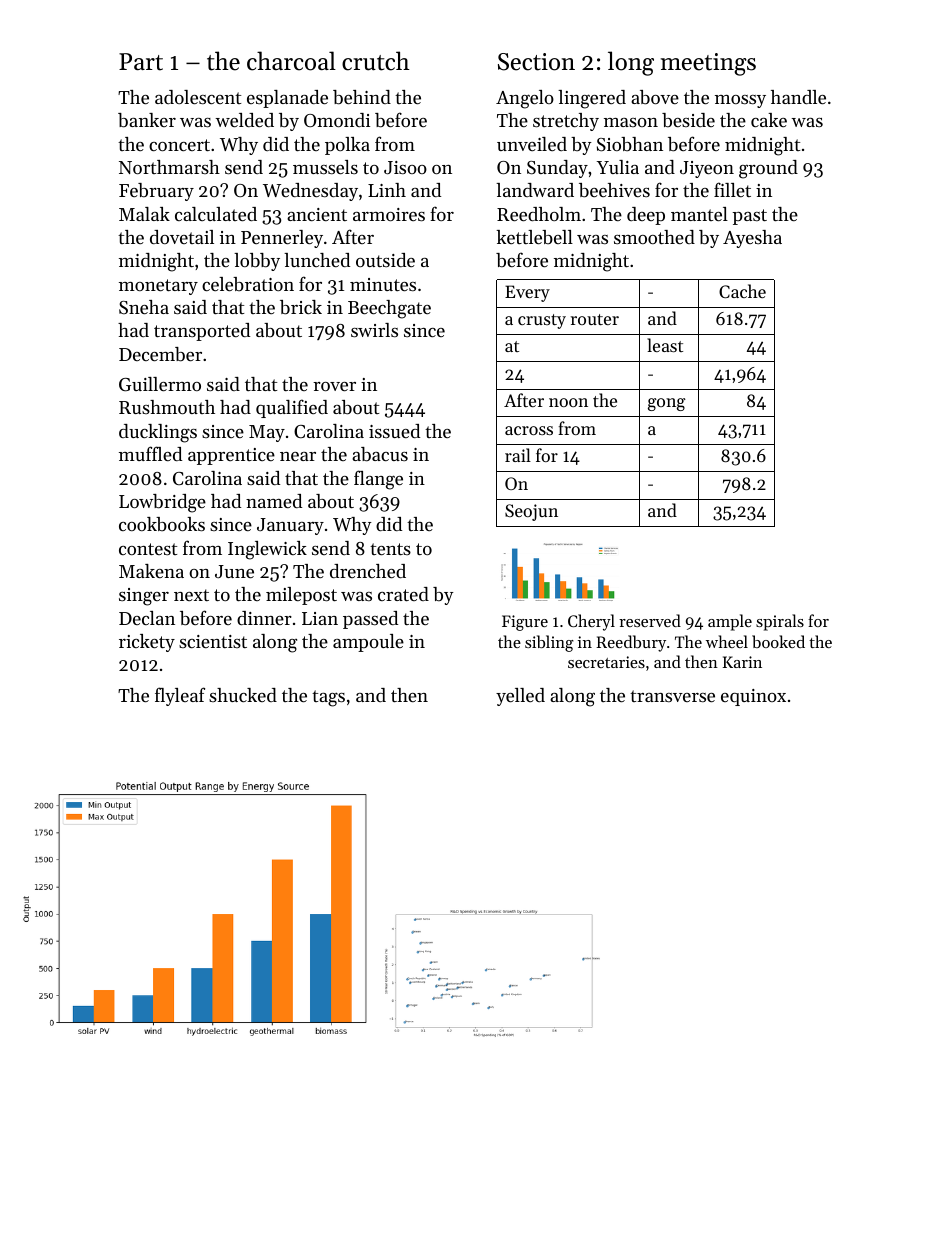 This page has width=952, height=1233. What do you see at coordinates (158, 287) in the page?
I see `monetary` at bounding box center [158, 287].
